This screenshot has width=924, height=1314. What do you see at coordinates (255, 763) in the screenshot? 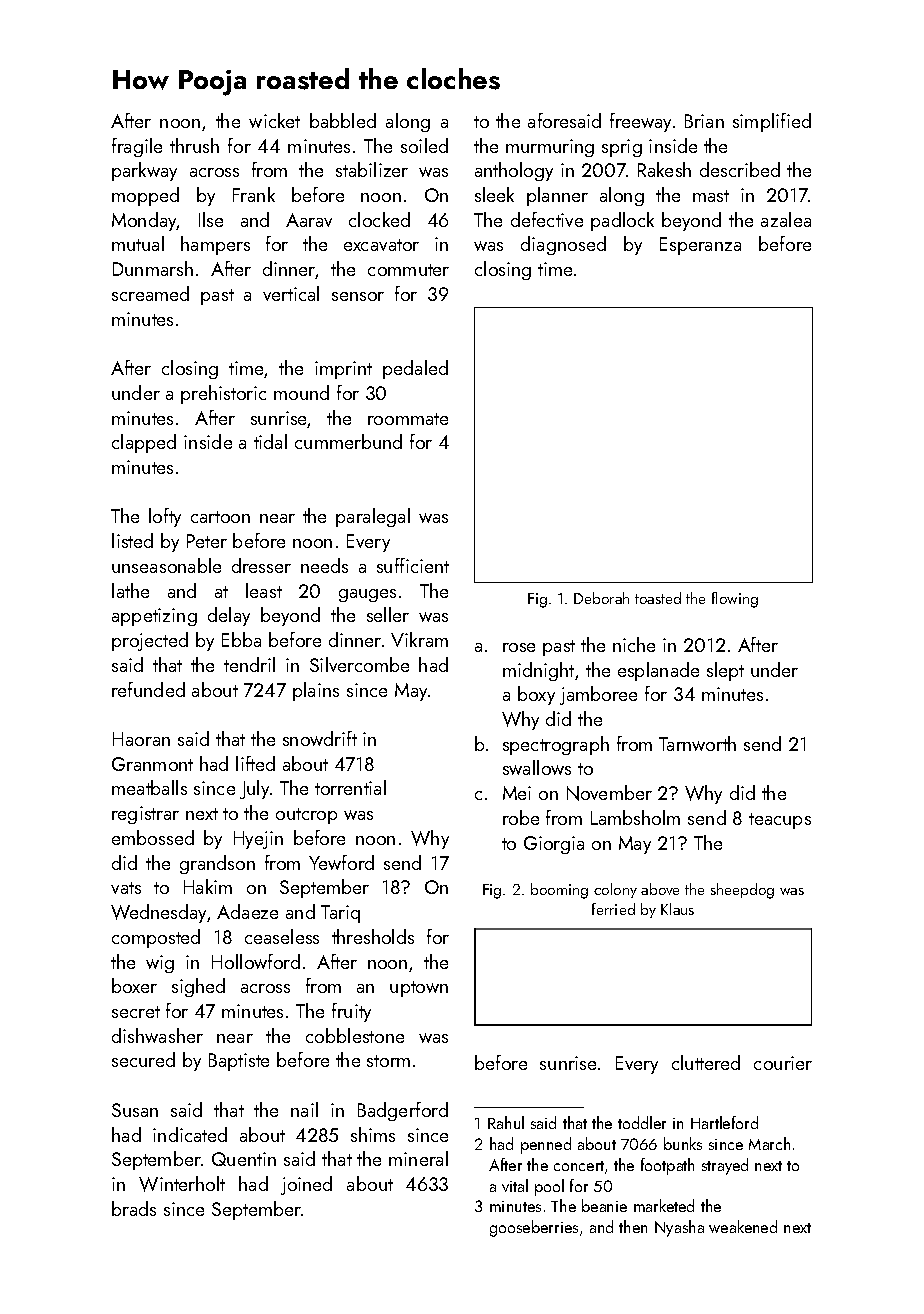
I see `lifted` at bounding box center [255, 763].
